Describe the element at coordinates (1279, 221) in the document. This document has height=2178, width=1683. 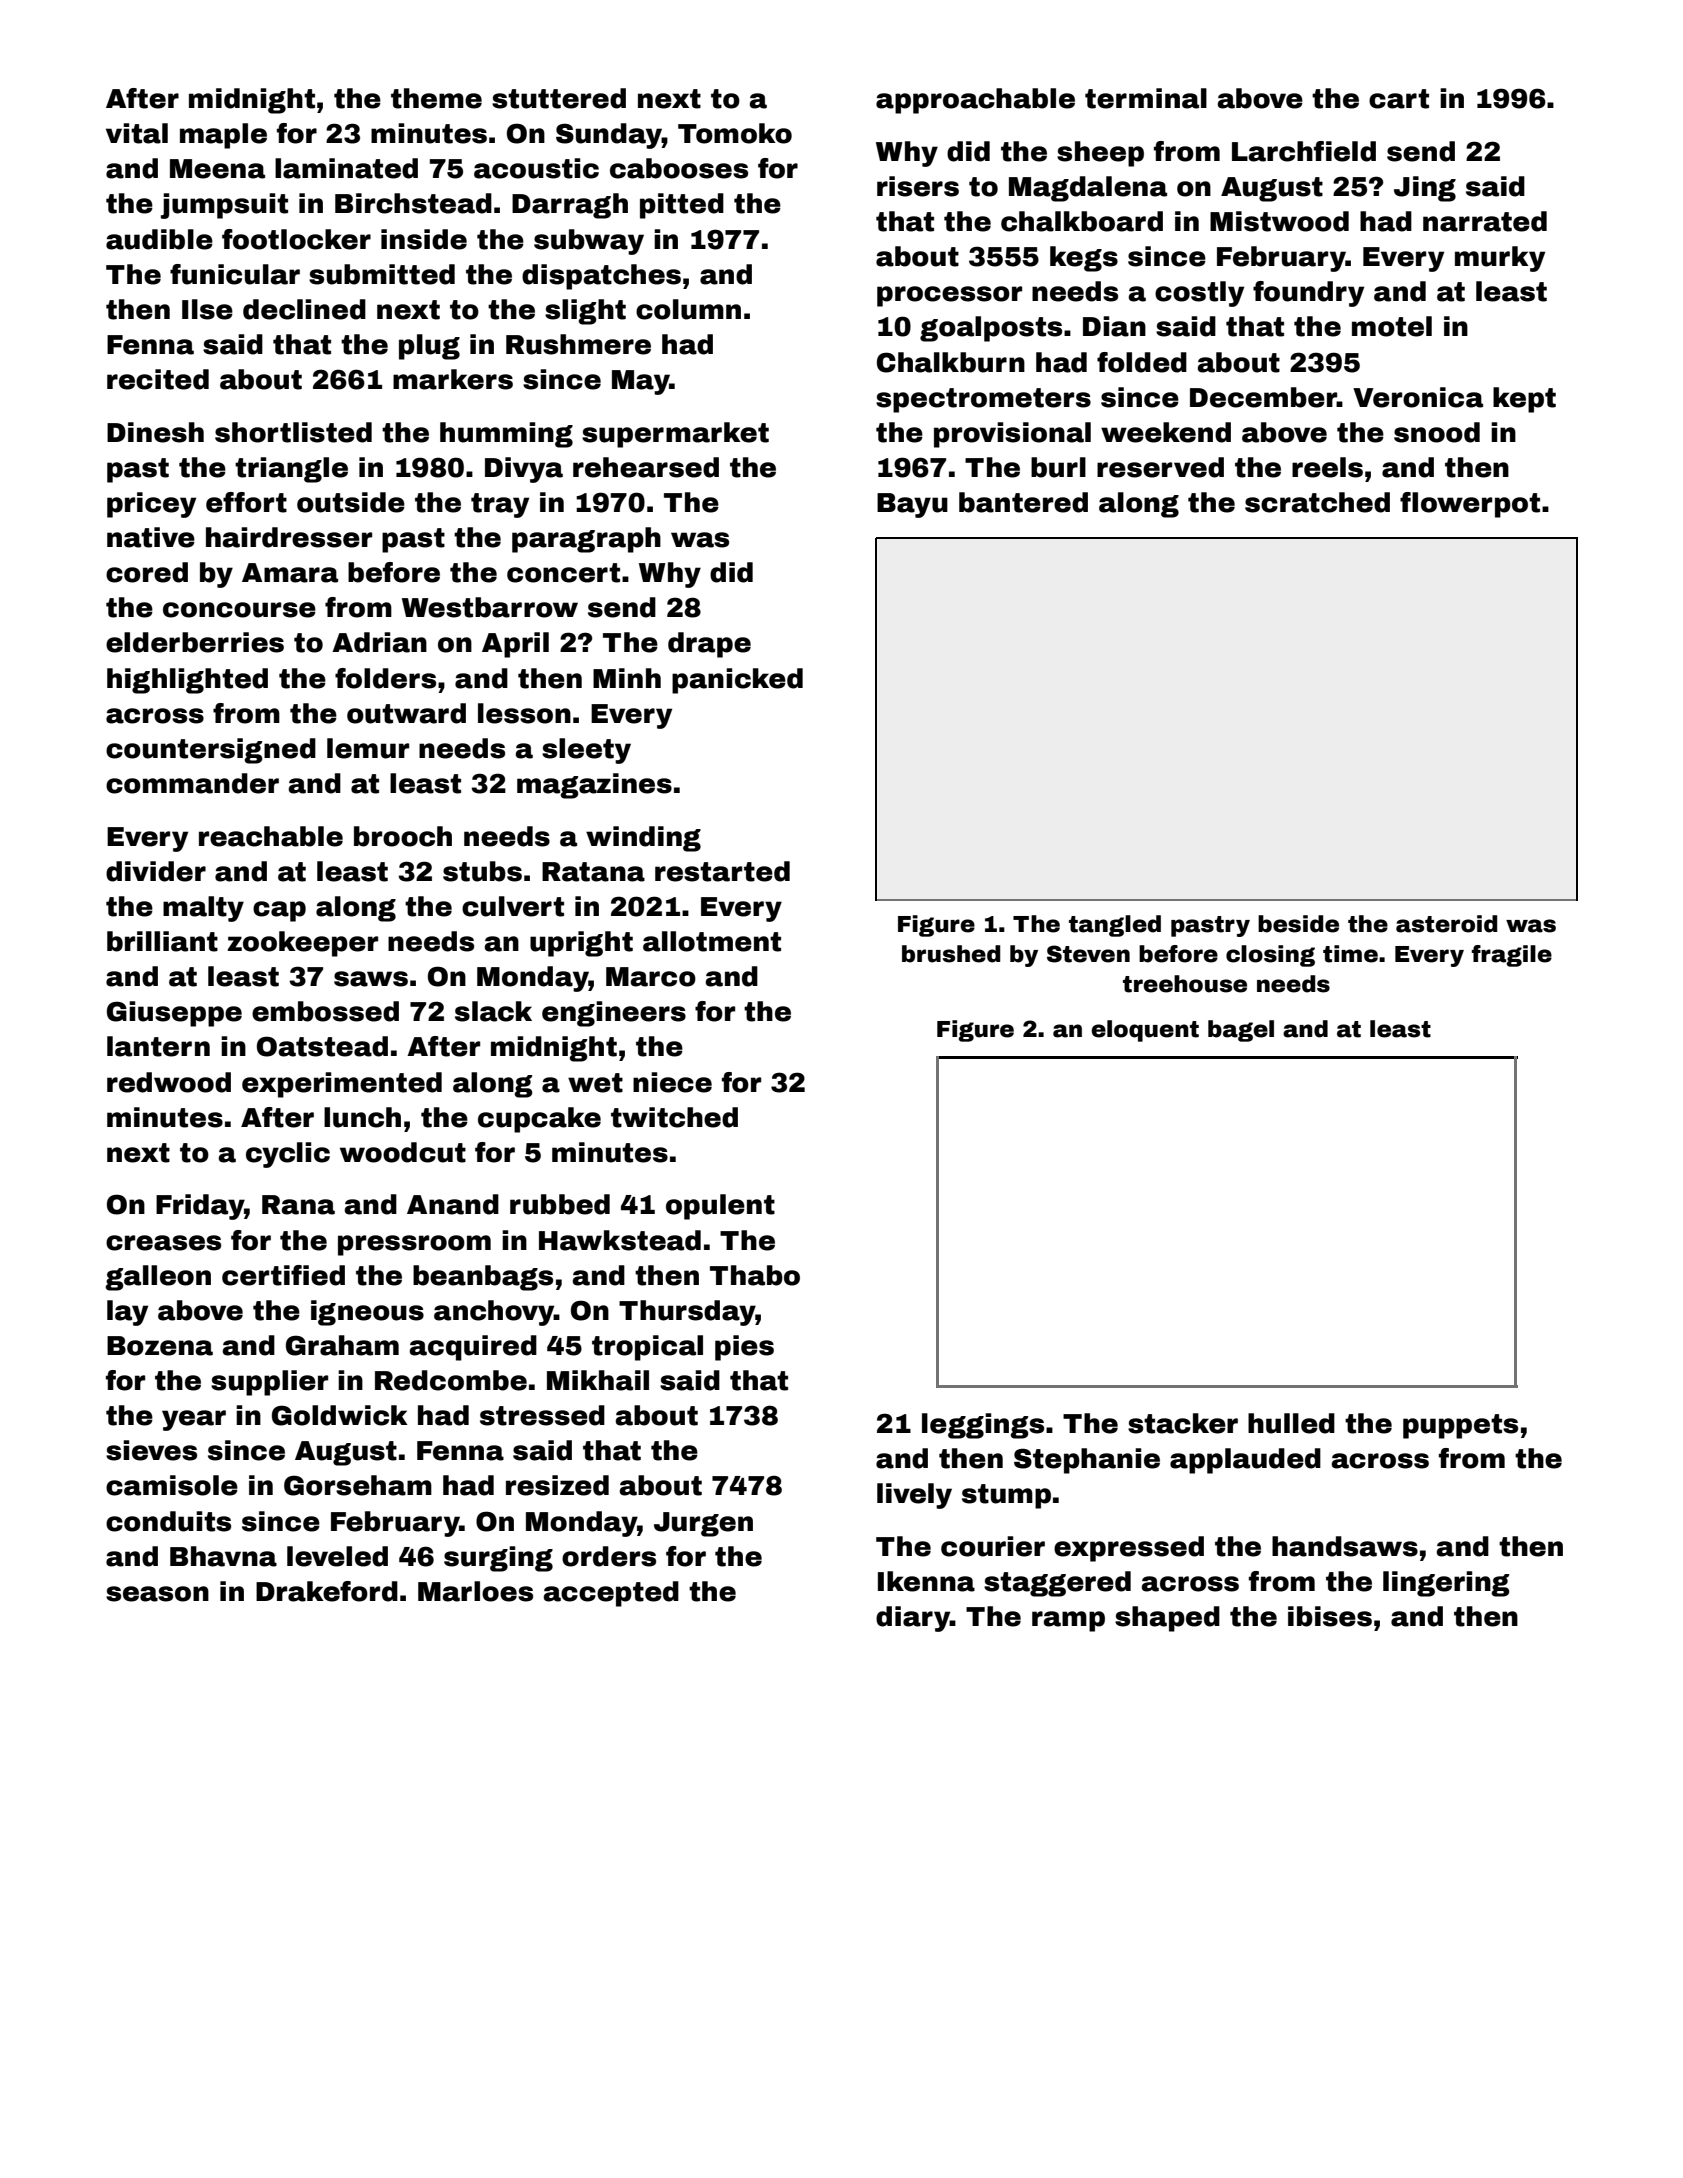
I see `Mistwood` at that location.
